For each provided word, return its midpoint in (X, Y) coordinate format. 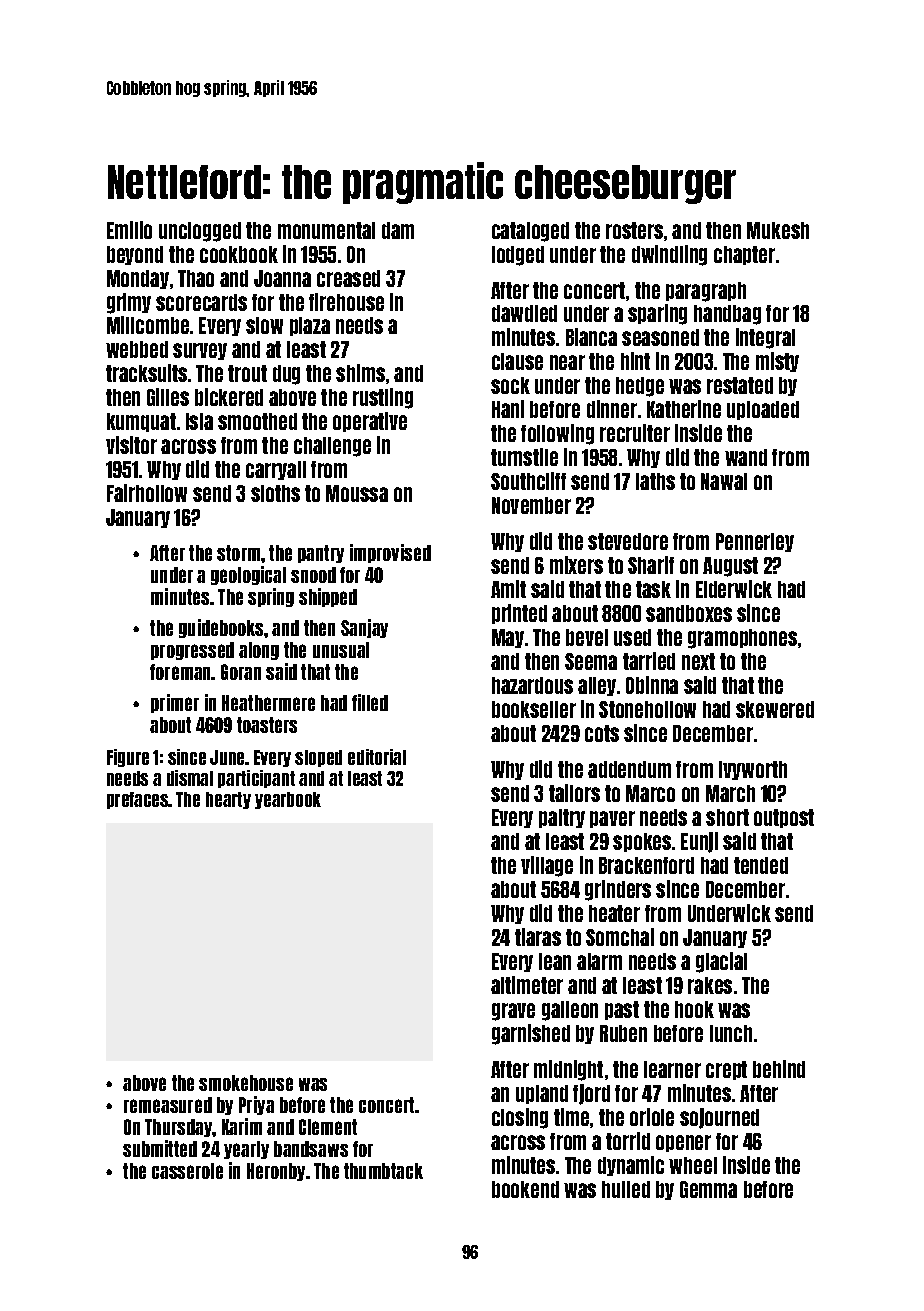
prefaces (138, 800)
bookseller (534, 709)
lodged (518, 256)
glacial (721, 962)
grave (513, 1012)
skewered (775, 709)
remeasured (168, 1105)
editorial (377, 757)
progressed (192, 651)
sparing (657, 314)
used (632, 637)
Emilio (129, 230)
